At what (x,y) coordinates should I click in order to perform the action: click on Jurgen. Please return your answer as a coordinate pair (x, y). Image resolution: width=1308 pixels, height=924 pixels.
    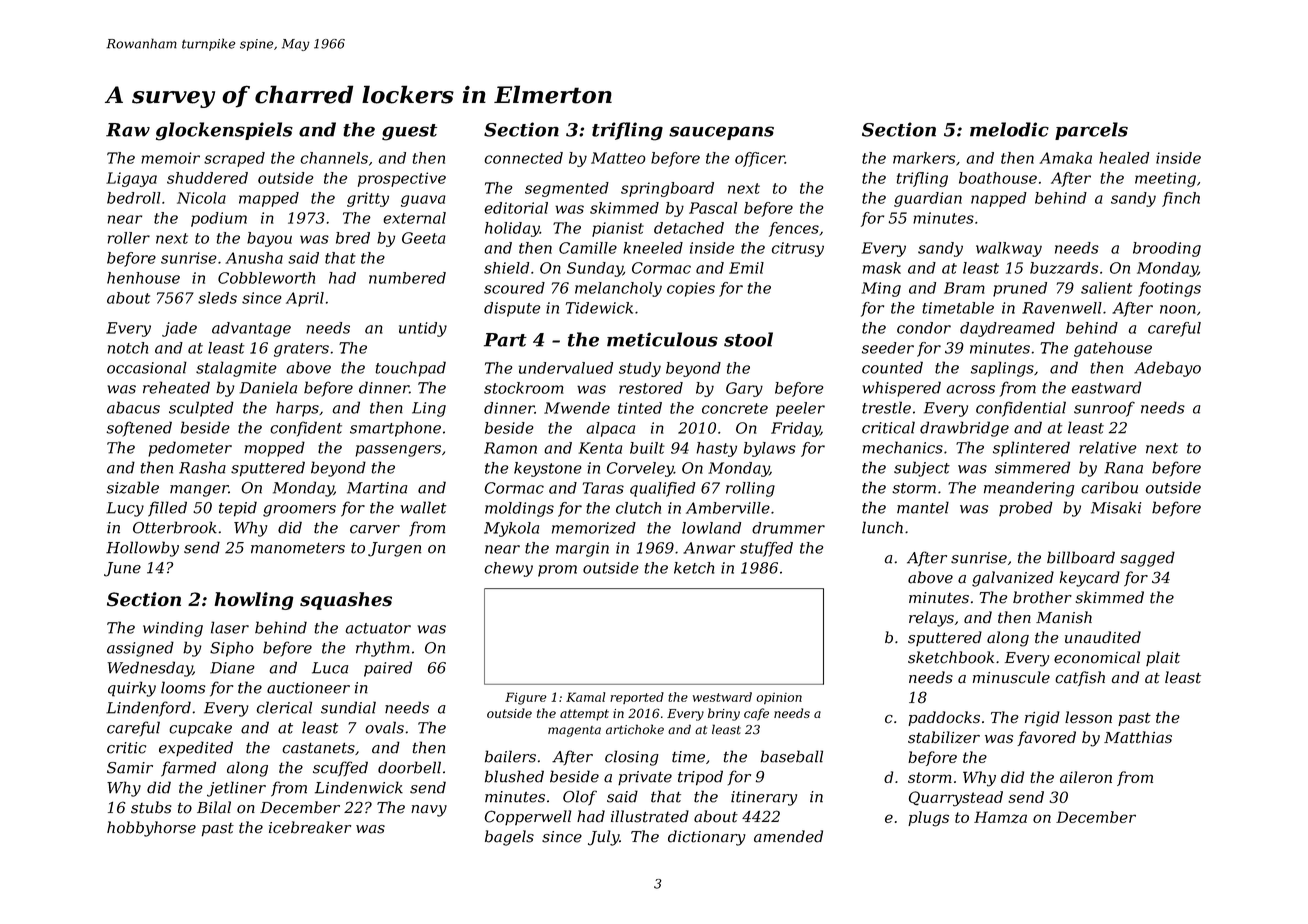
    Looking at the image, I should click on (394, 549).
